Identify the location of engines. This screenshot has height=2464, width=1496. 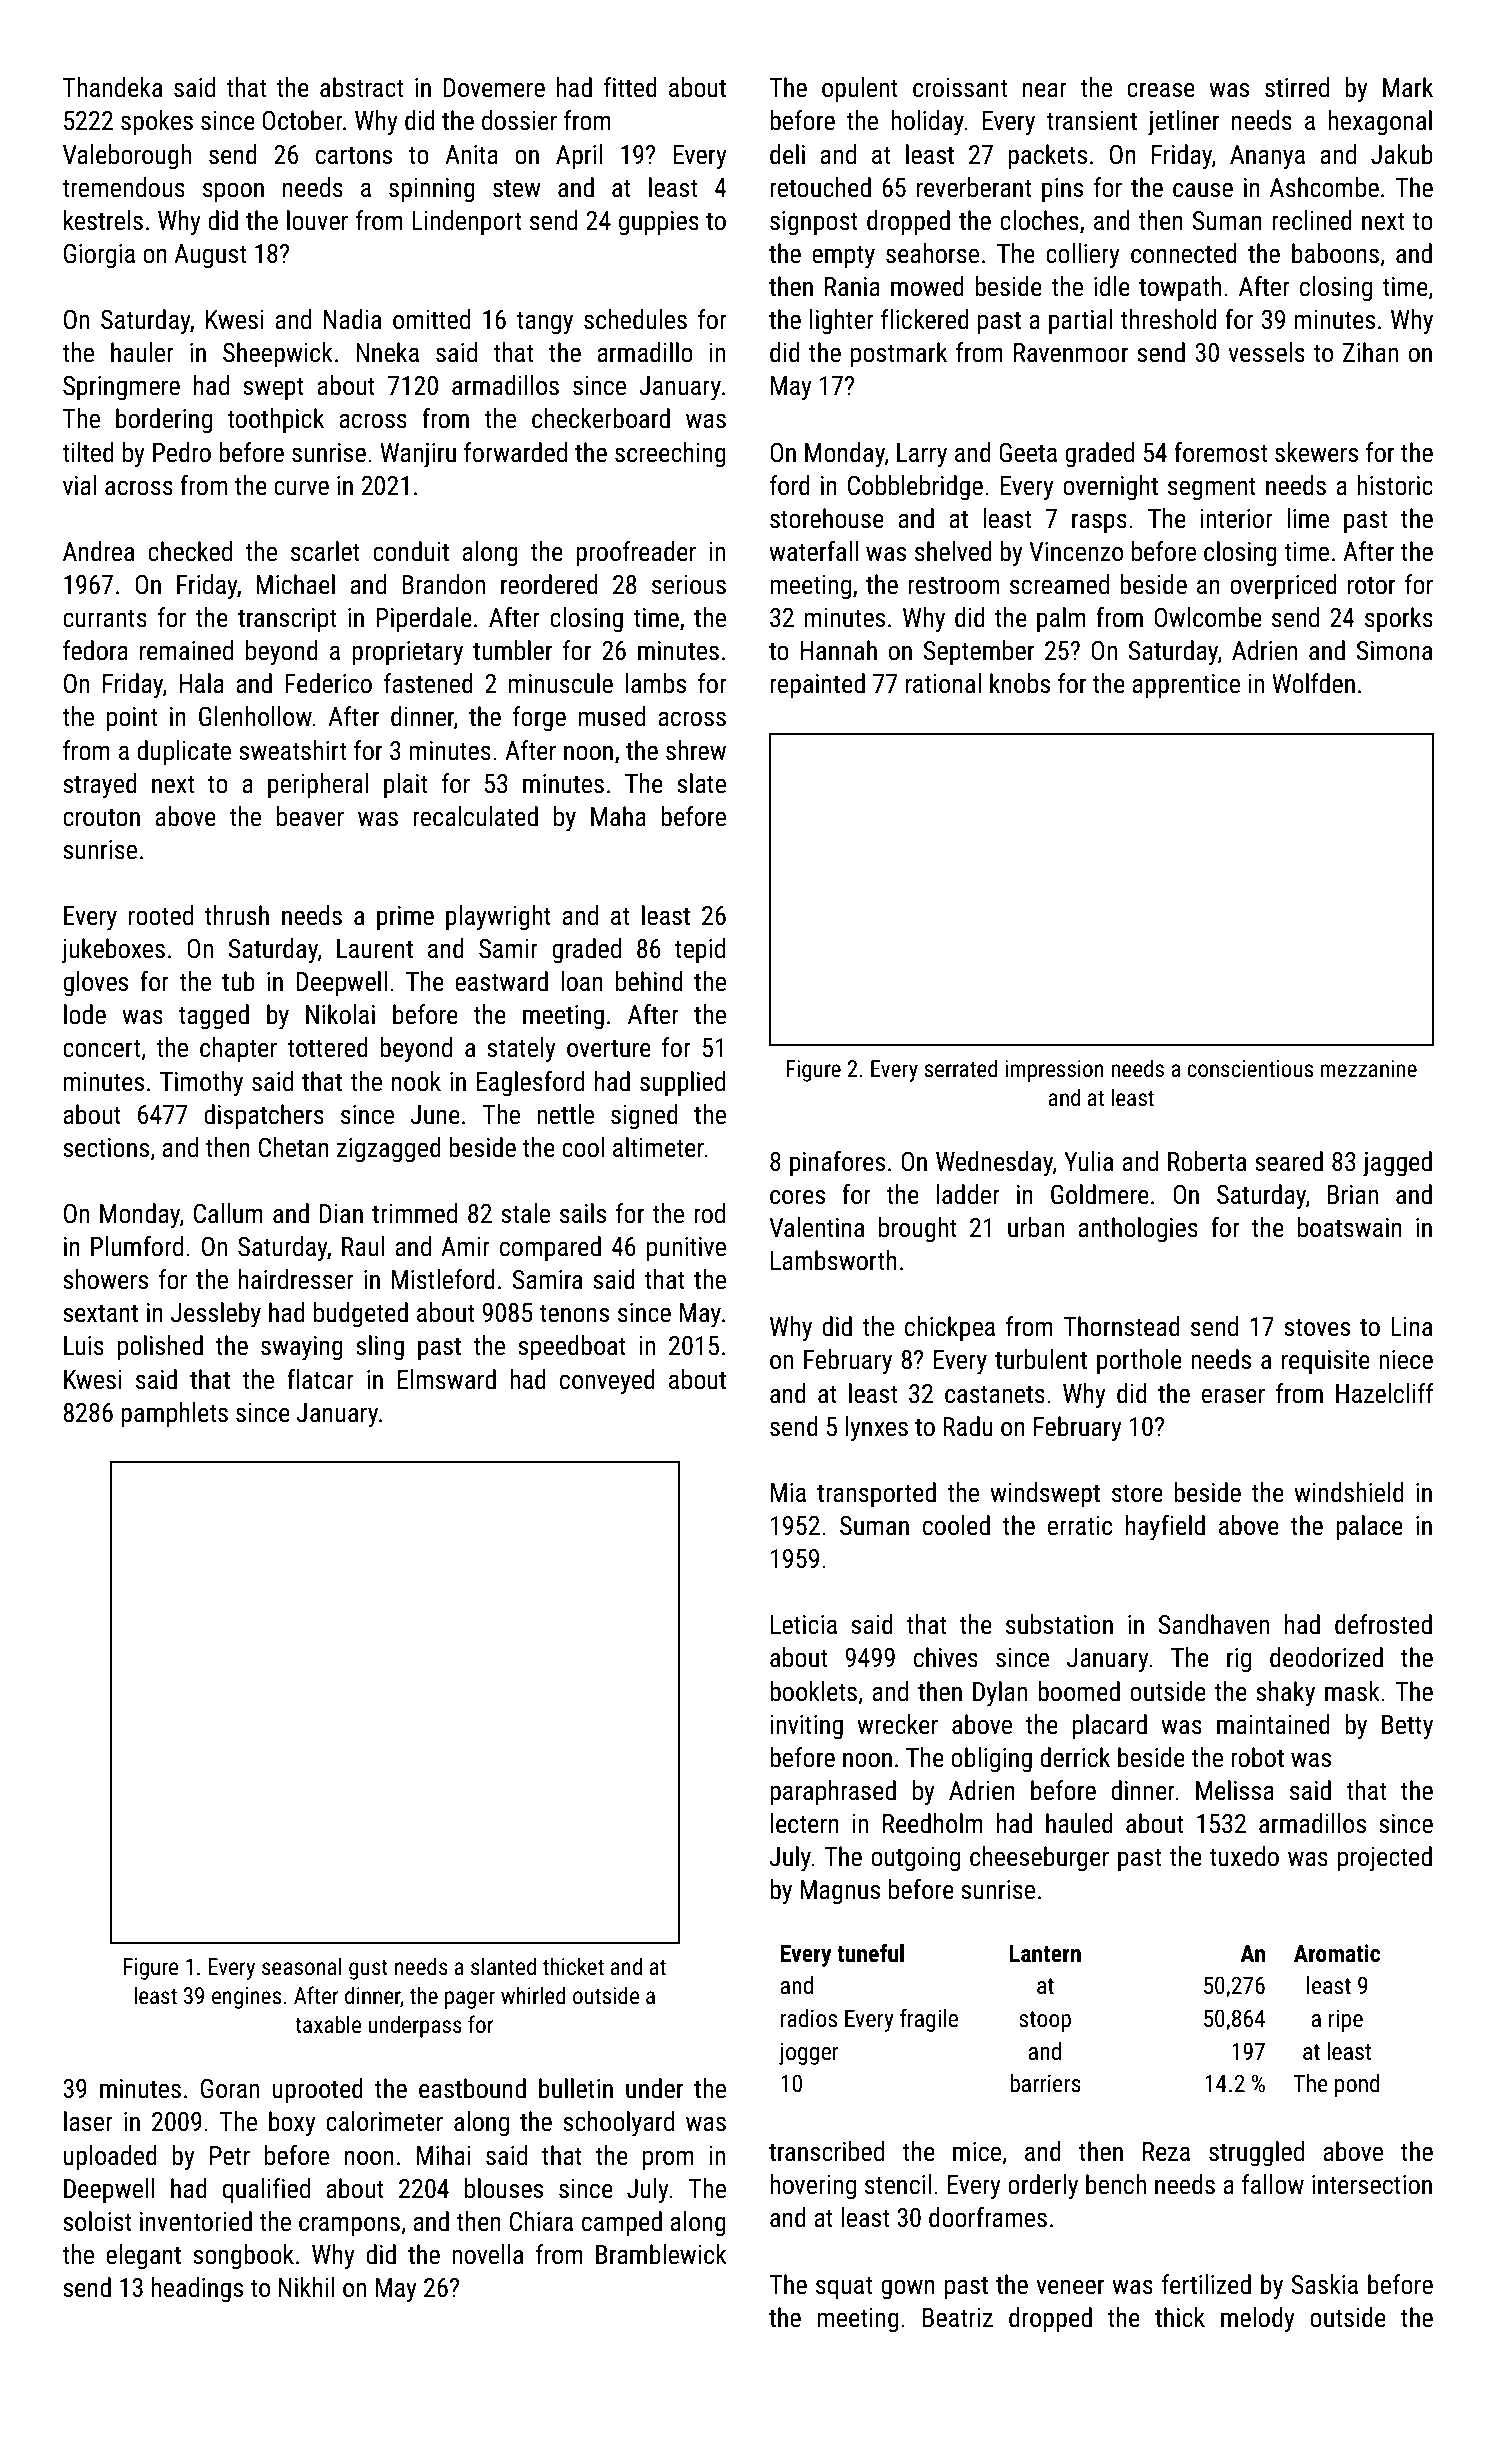
(246, 1998).
